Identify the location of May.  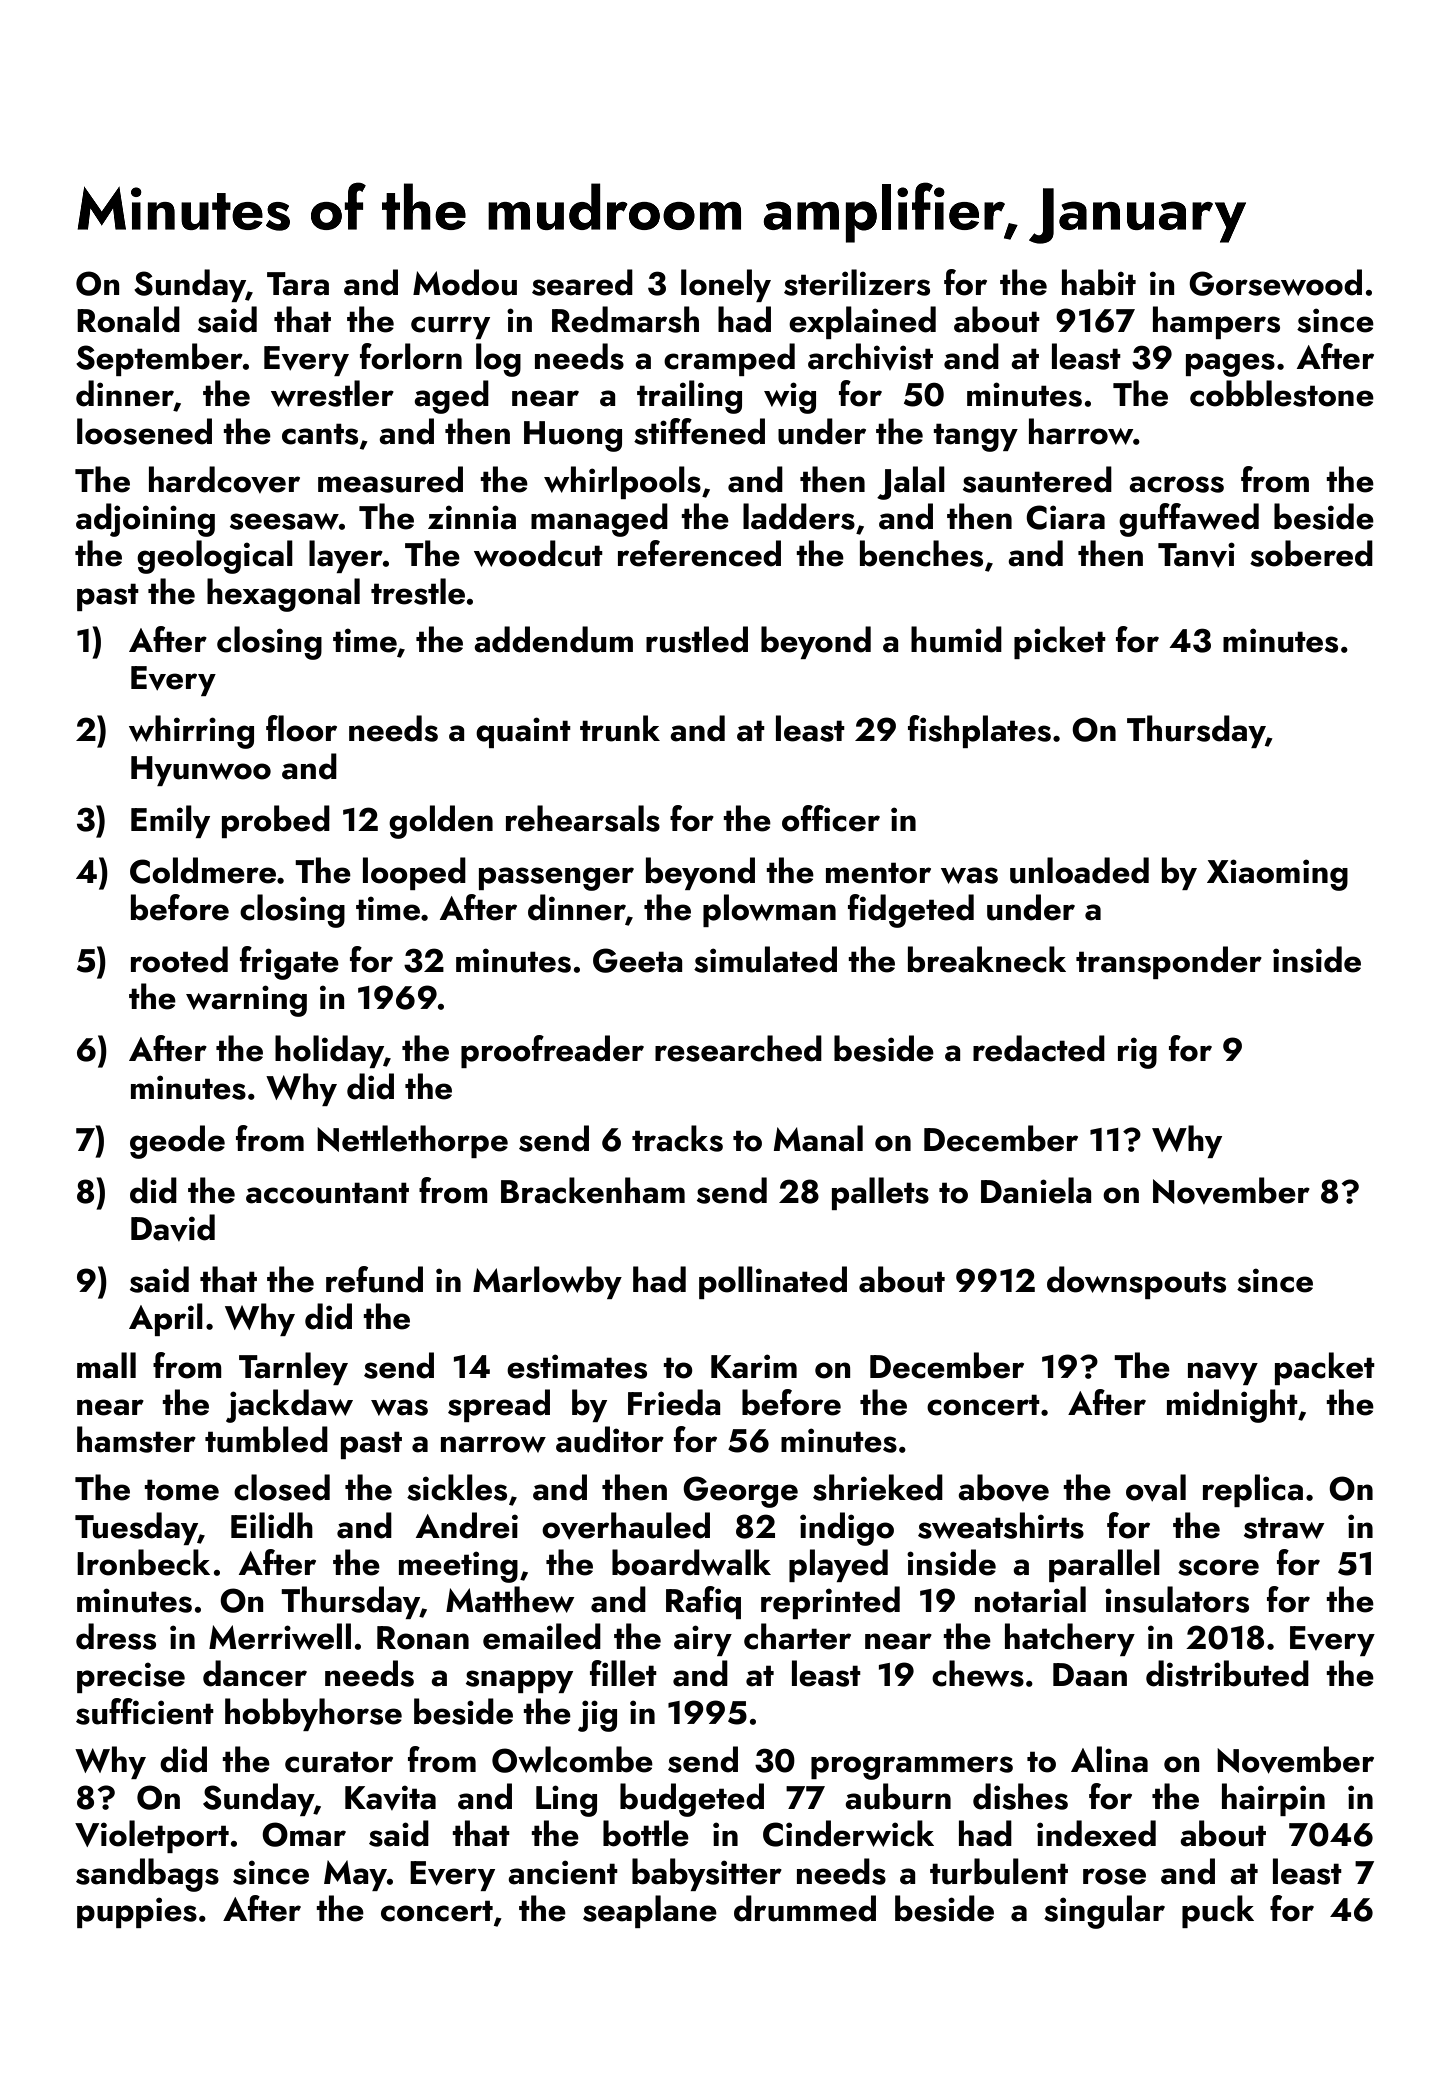
(355, 1875).
